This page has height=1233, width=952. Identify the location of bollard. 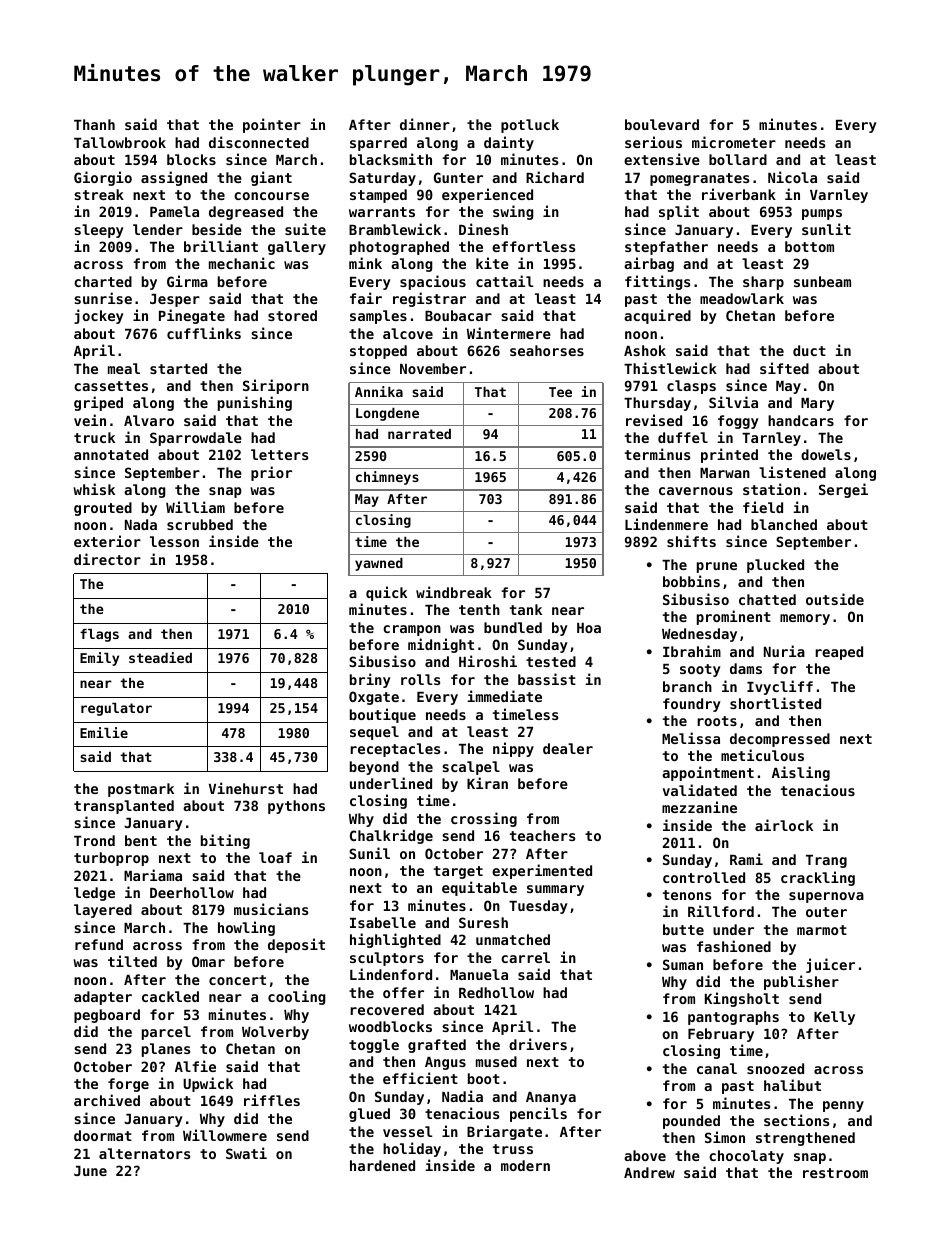
(738, 159).
